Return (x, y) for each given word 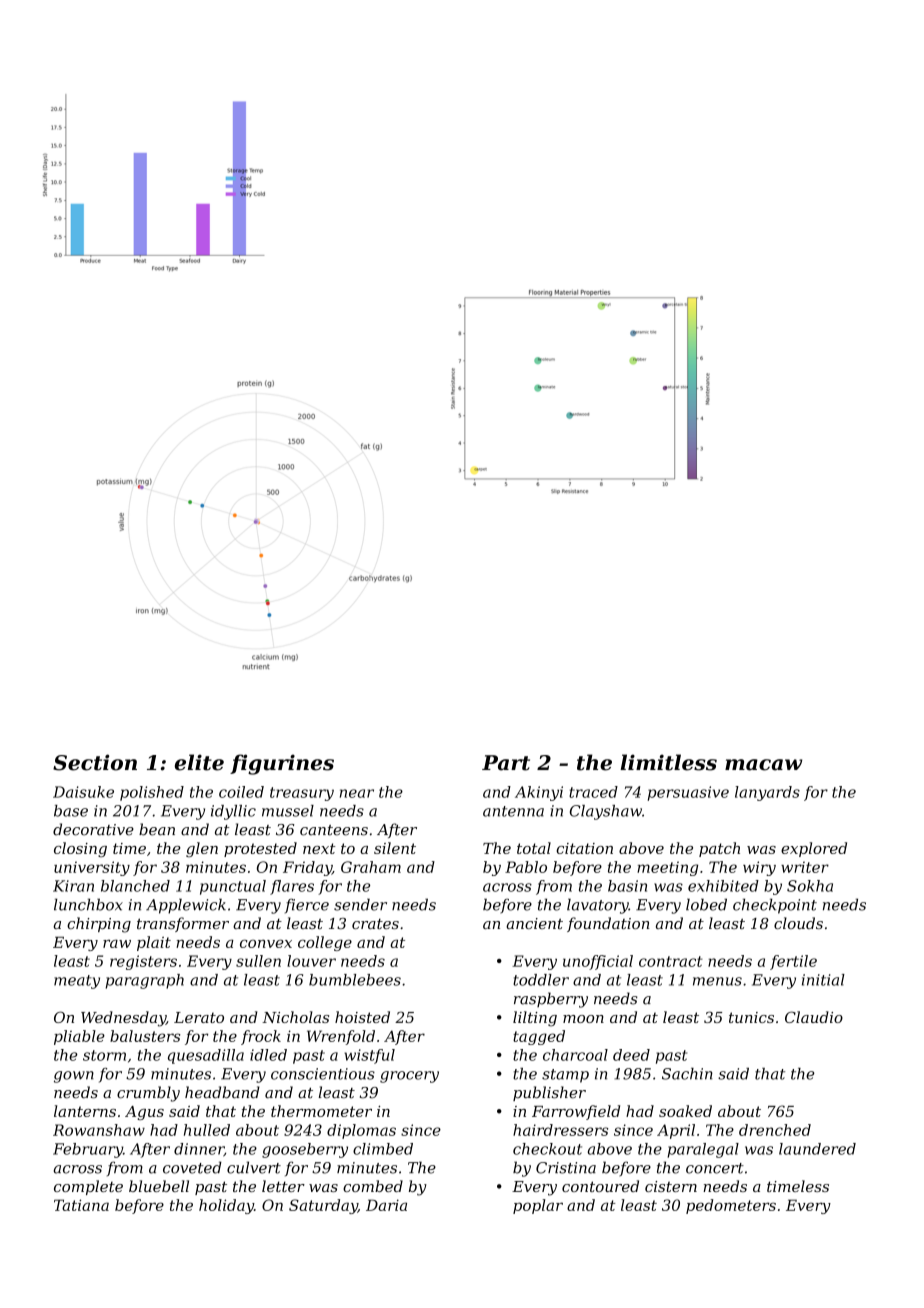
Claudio (814, 1017)
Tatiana (81, 1205)
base (71, 811)
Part (506, 763)
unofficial (598, 962)
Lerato (199, 1017)
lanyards (767, 793)
